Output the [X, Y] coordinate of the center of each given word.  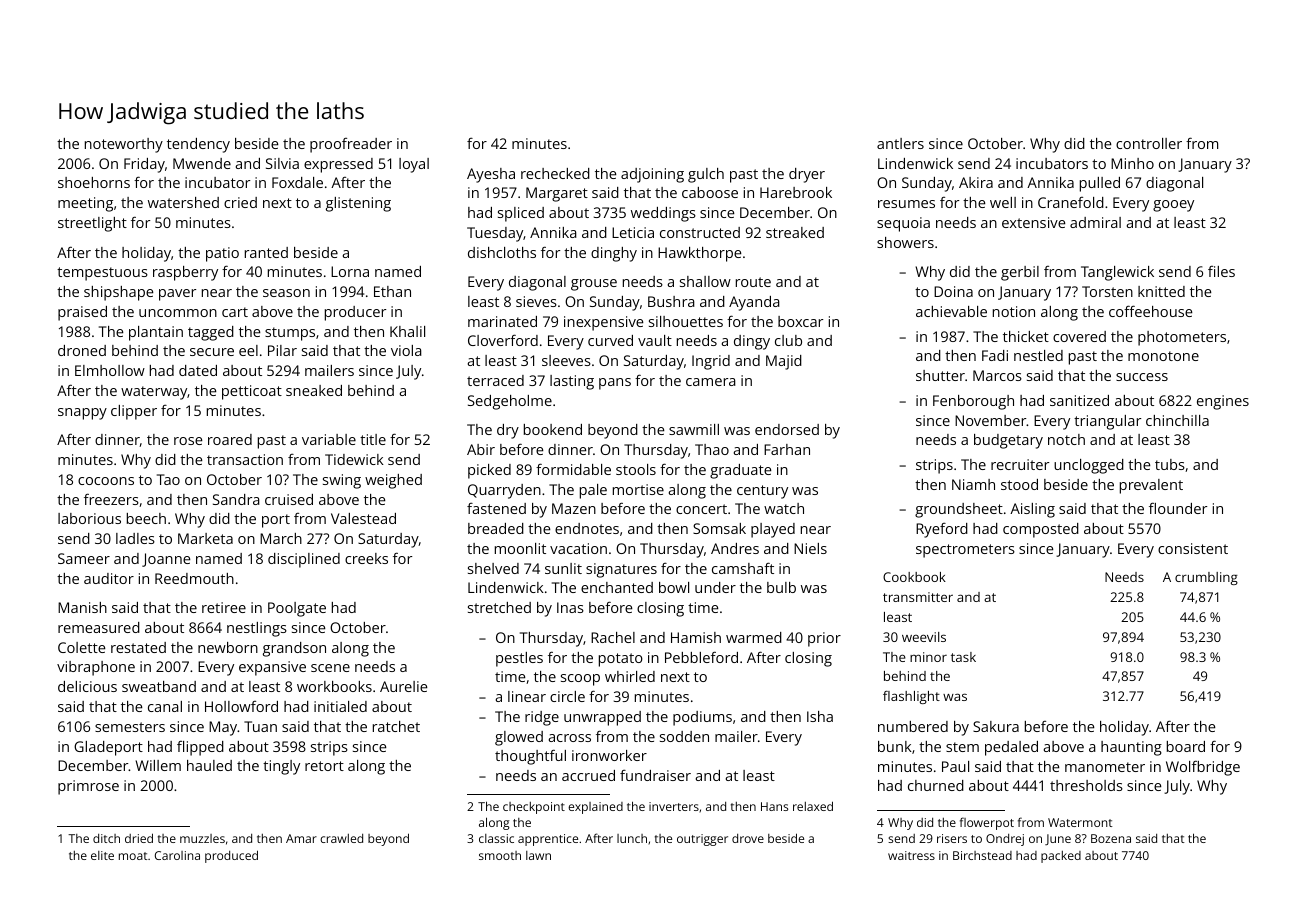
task [963, 657]
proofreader [351, 145]
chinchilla [1177, 420]
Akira [976, 182]
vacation [578, 548]
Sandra [236, 499]
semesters [130, 727]
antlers [900, 143]
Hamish [696, 637]
